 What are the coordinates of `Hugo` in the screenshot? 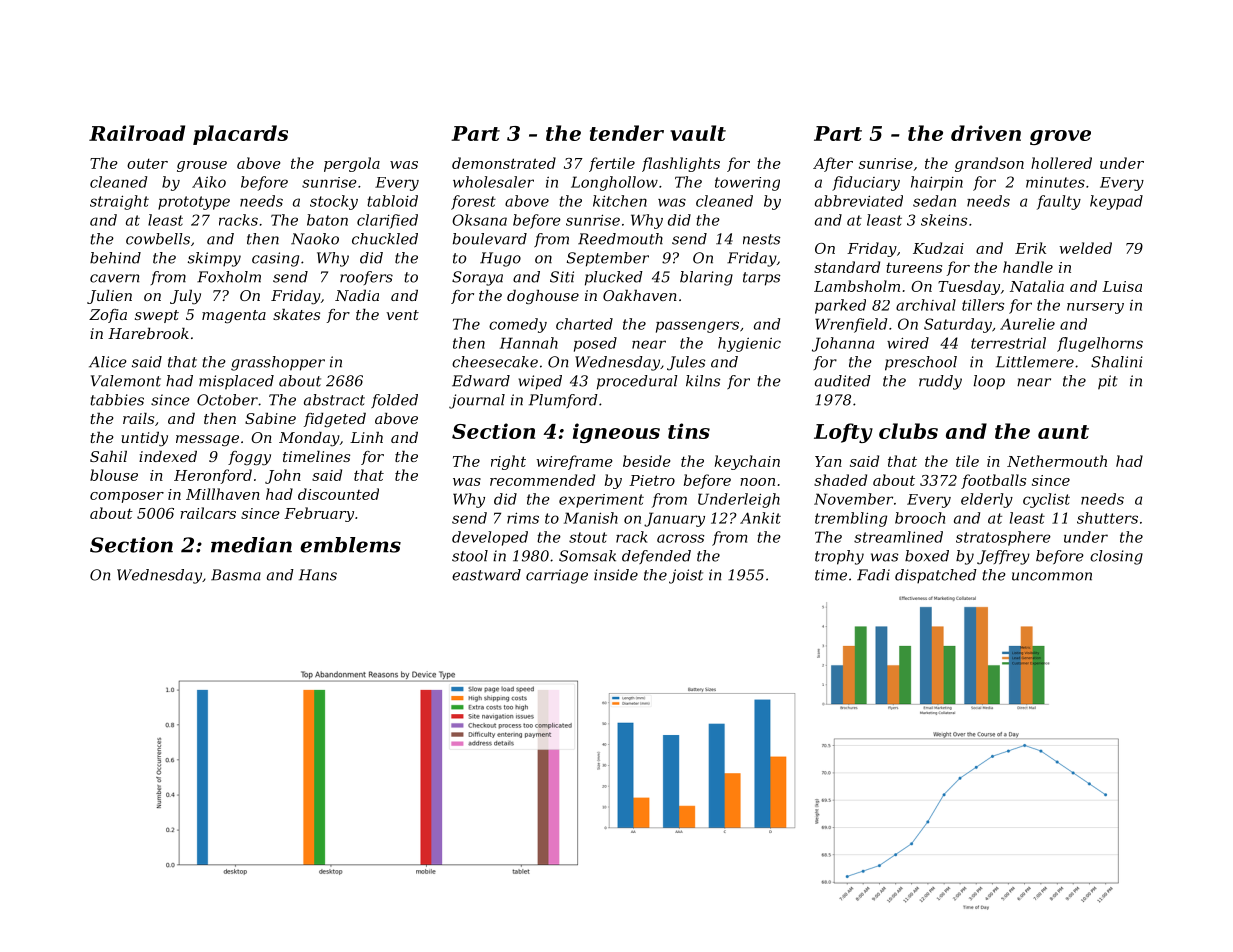 It's located at (500, 259).
